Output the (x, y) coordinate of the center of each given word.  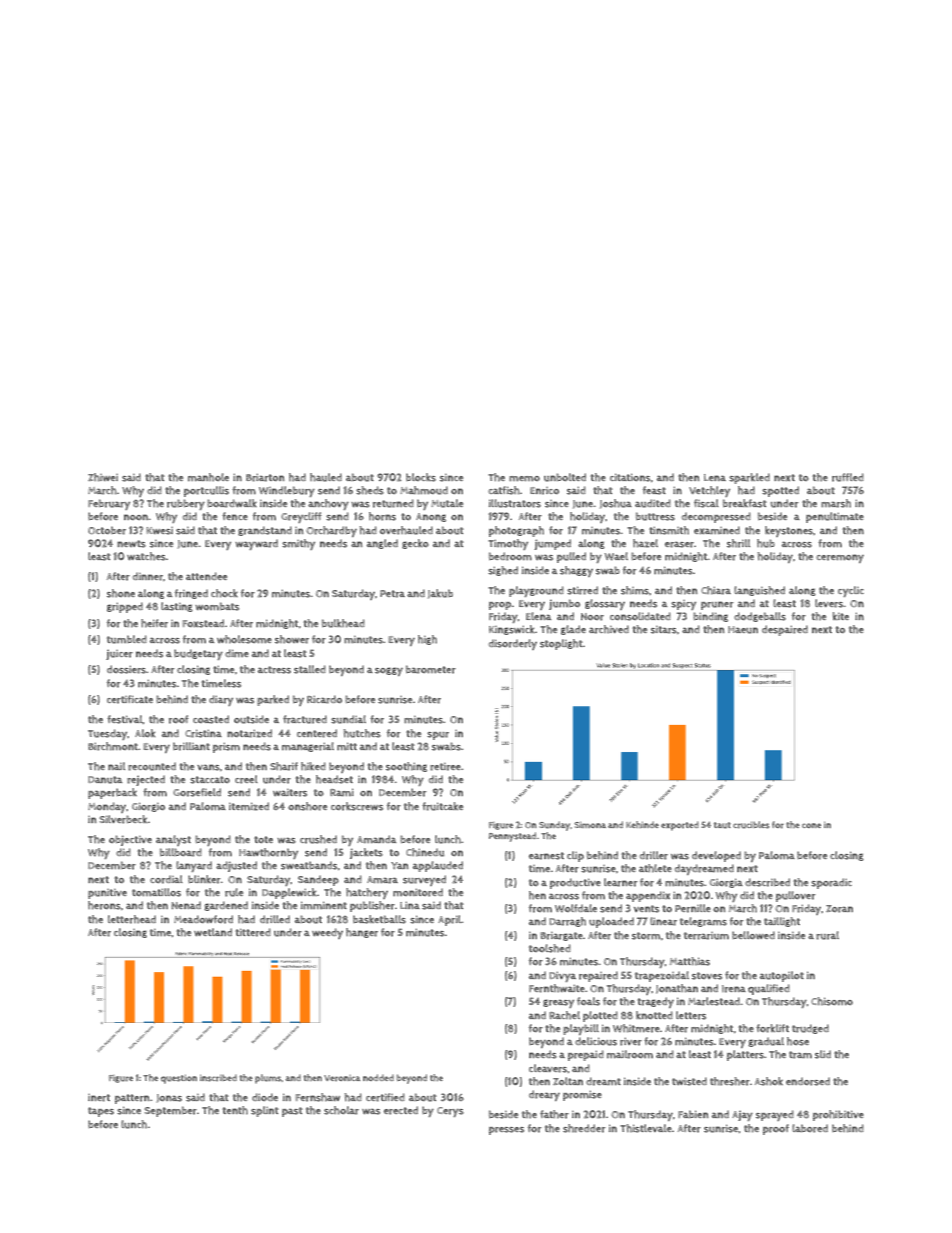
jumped (552, 544)
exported (680, 826)
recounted (152, 766)
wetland (213, 932)
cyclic (851, 591)
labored (810, 1128)
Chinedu (425, 852)
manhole (208, 477)
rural (827, 935)
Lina (410, 905)
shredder (584, 1128)
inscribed (218, 1078)
